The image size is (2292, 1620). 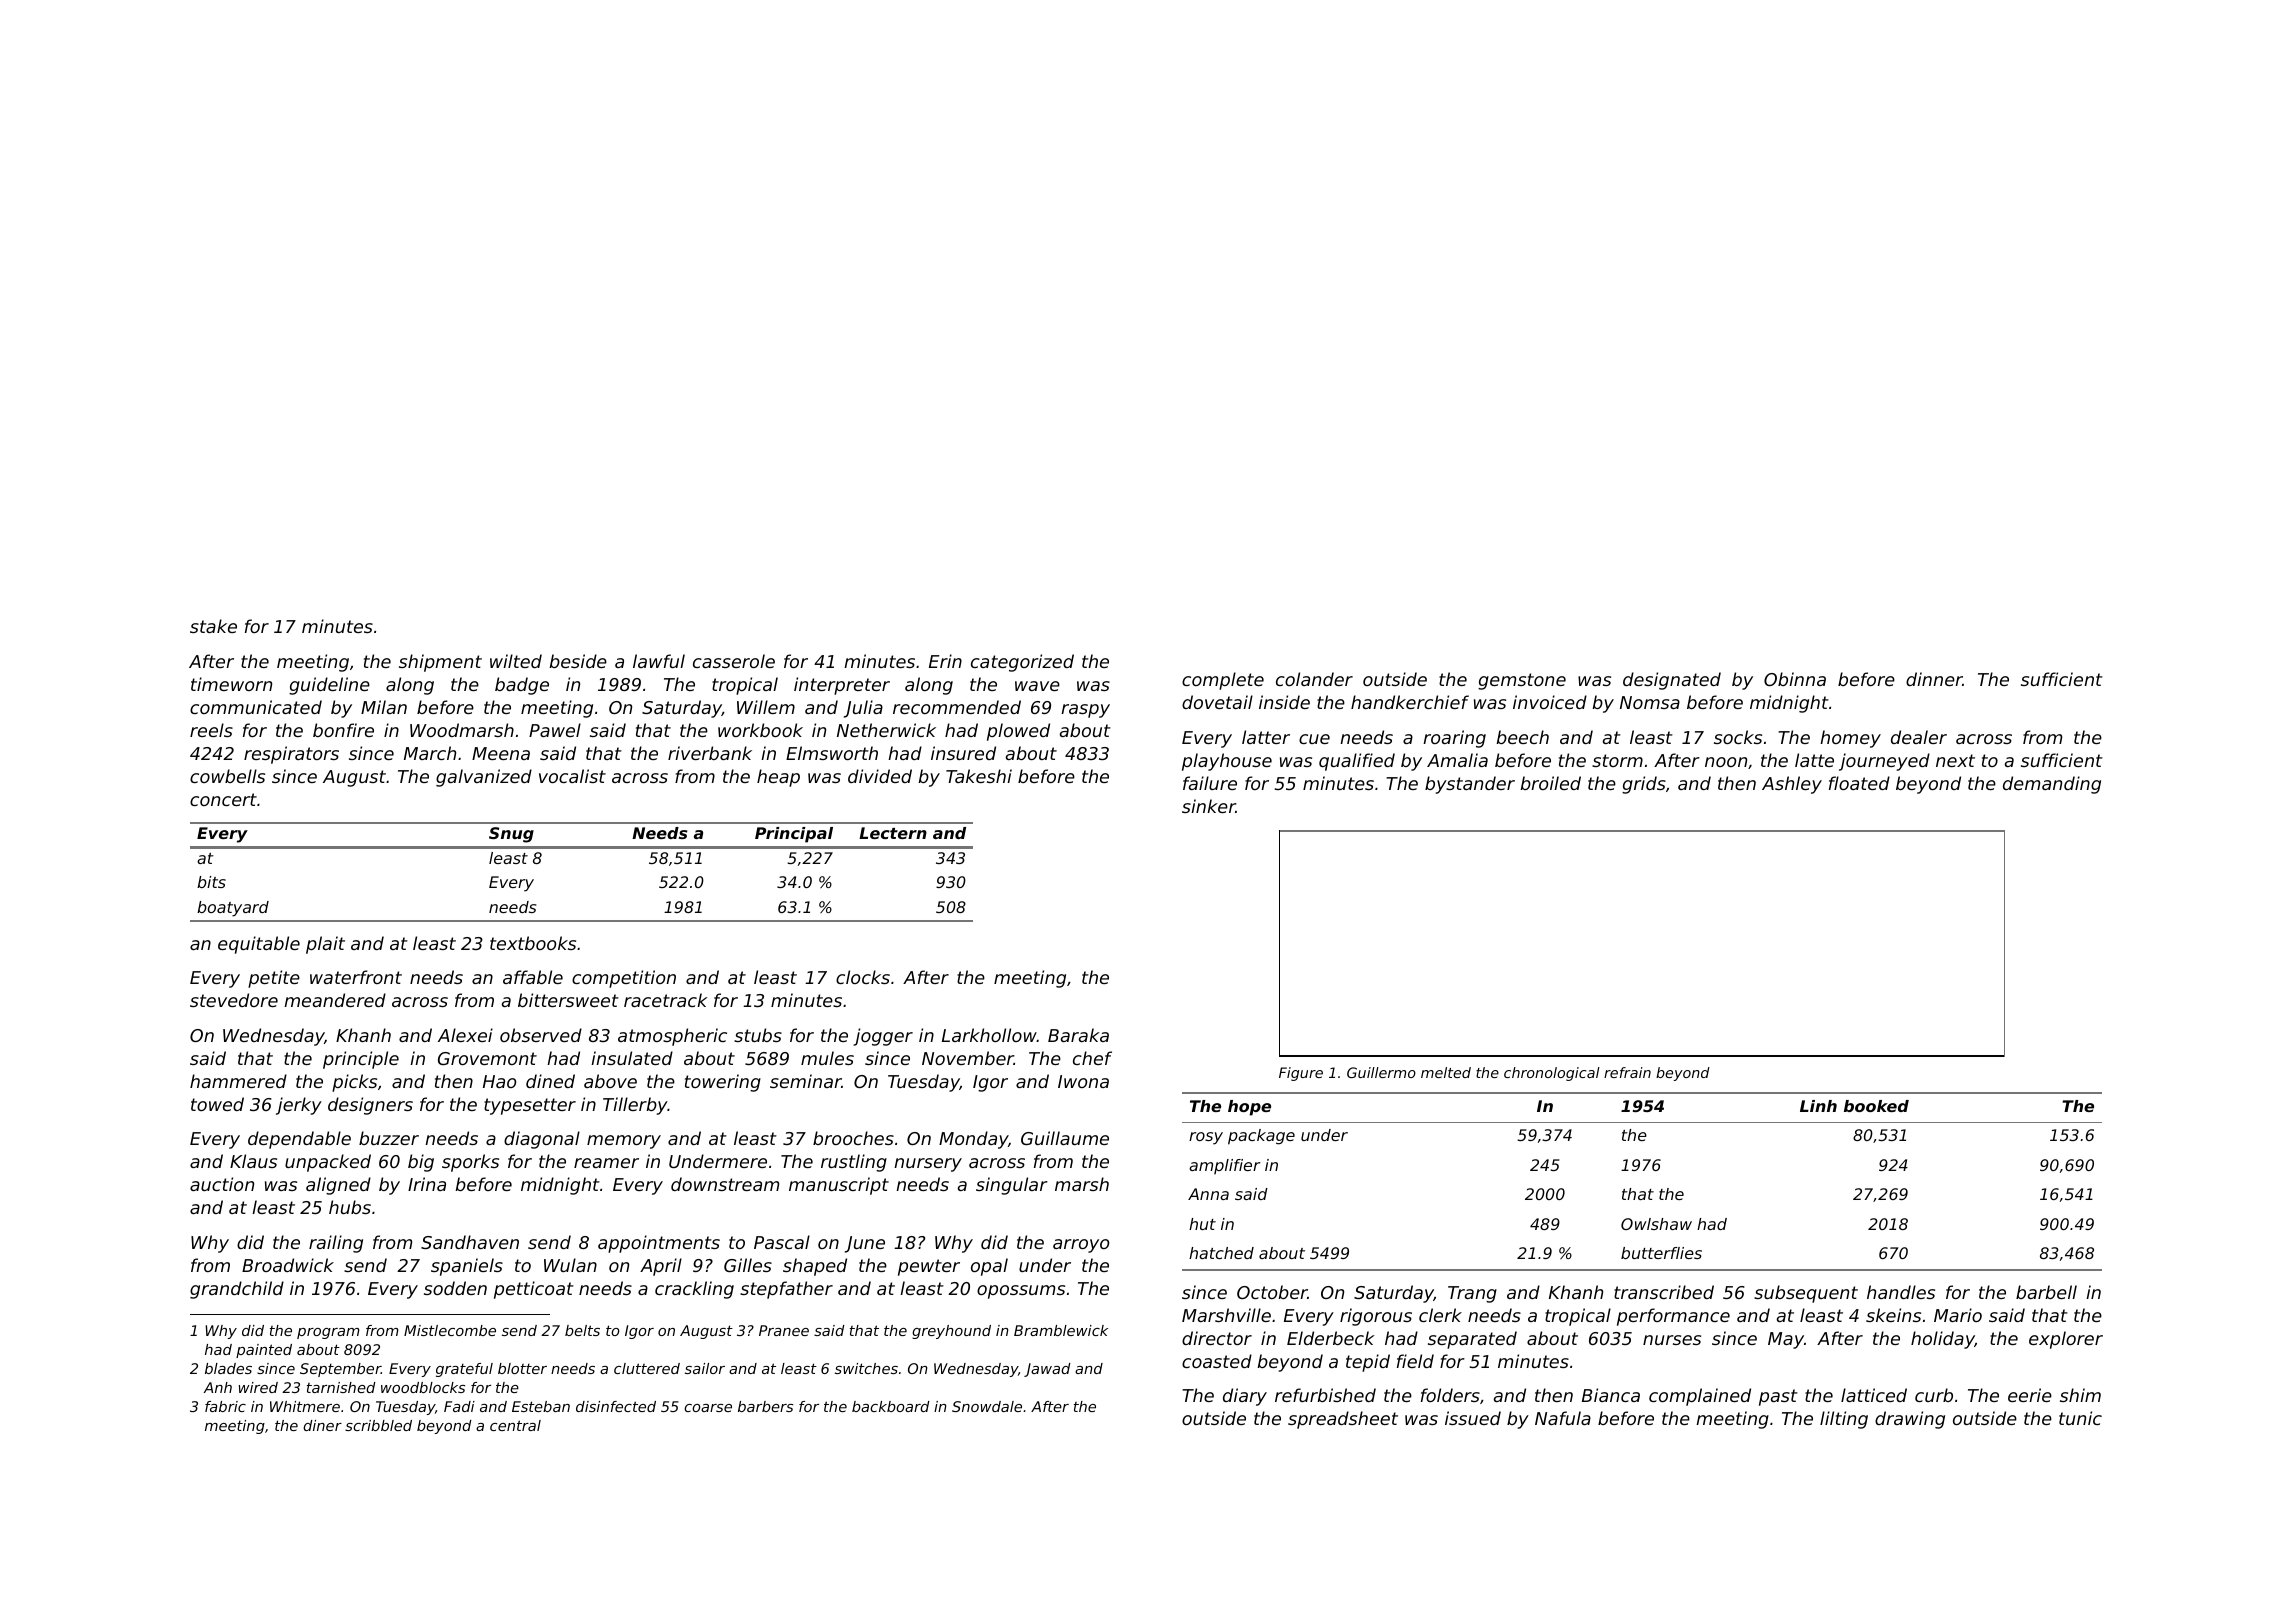 What do you see at coordinates (1934, 679) in the screenshot?
I see `dinner` at bounding box center [1934, 679].
